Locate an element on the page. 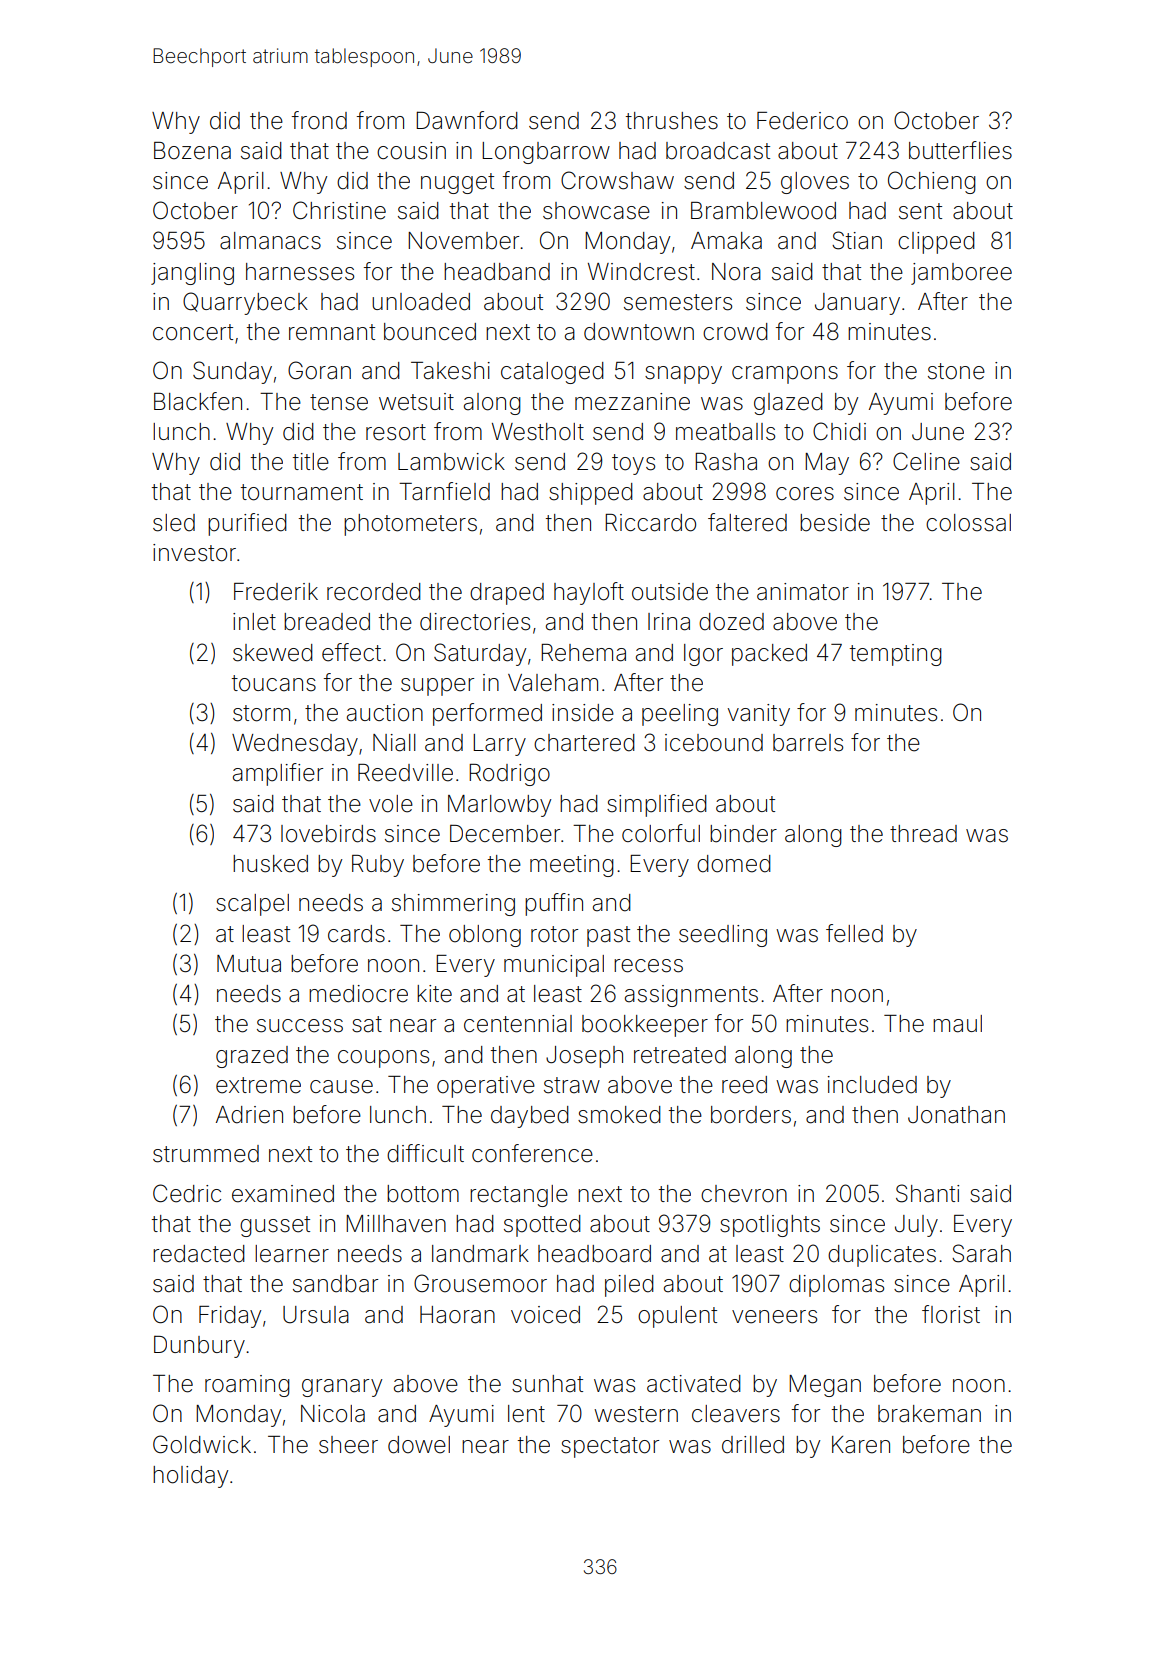 The width and height of the document is (1165, 1654). breaded is located at coordinates (327, 622).
